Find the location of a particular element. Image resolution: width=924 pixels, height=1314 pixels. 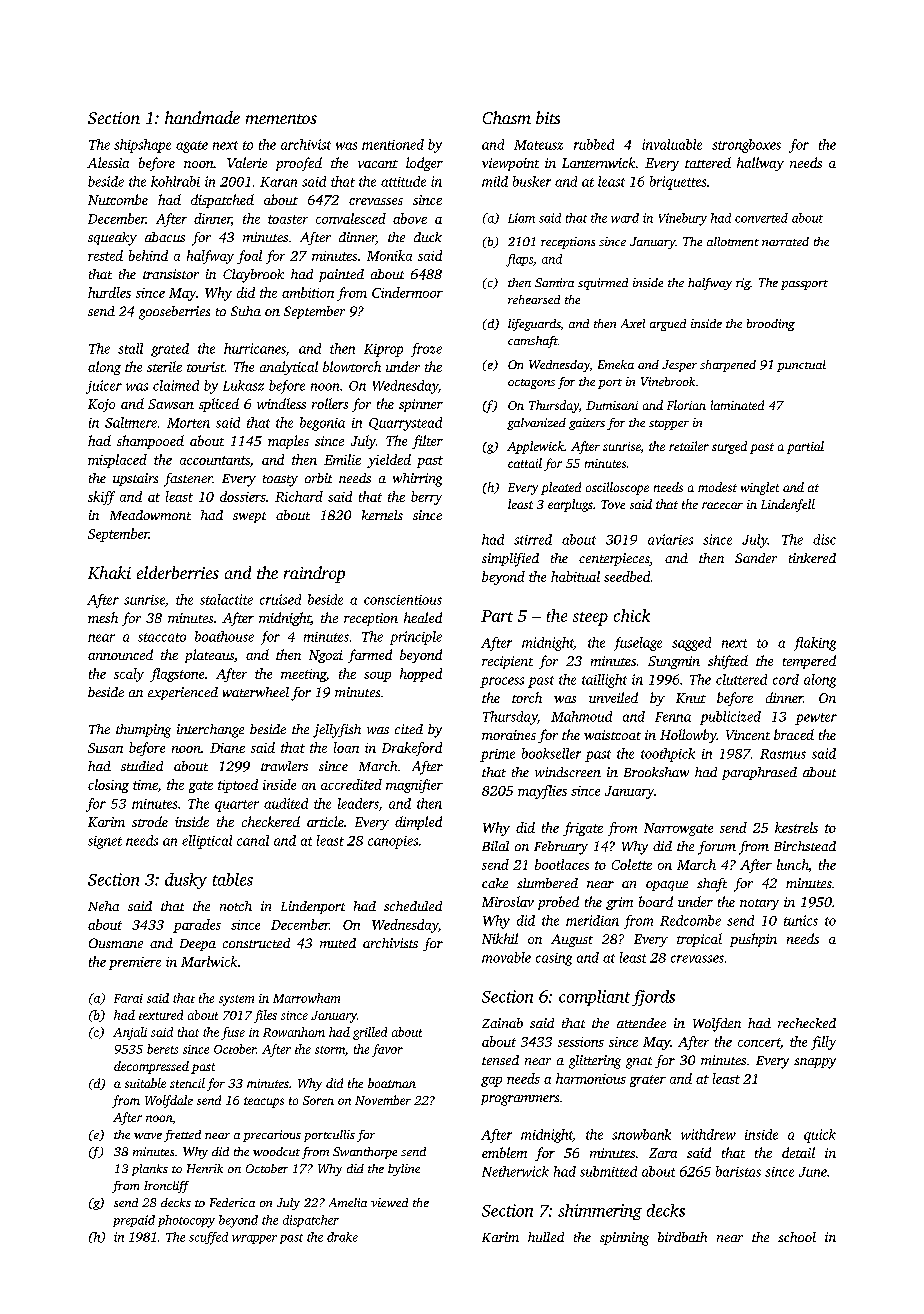

flaps is located at coordinates (519, 260).
